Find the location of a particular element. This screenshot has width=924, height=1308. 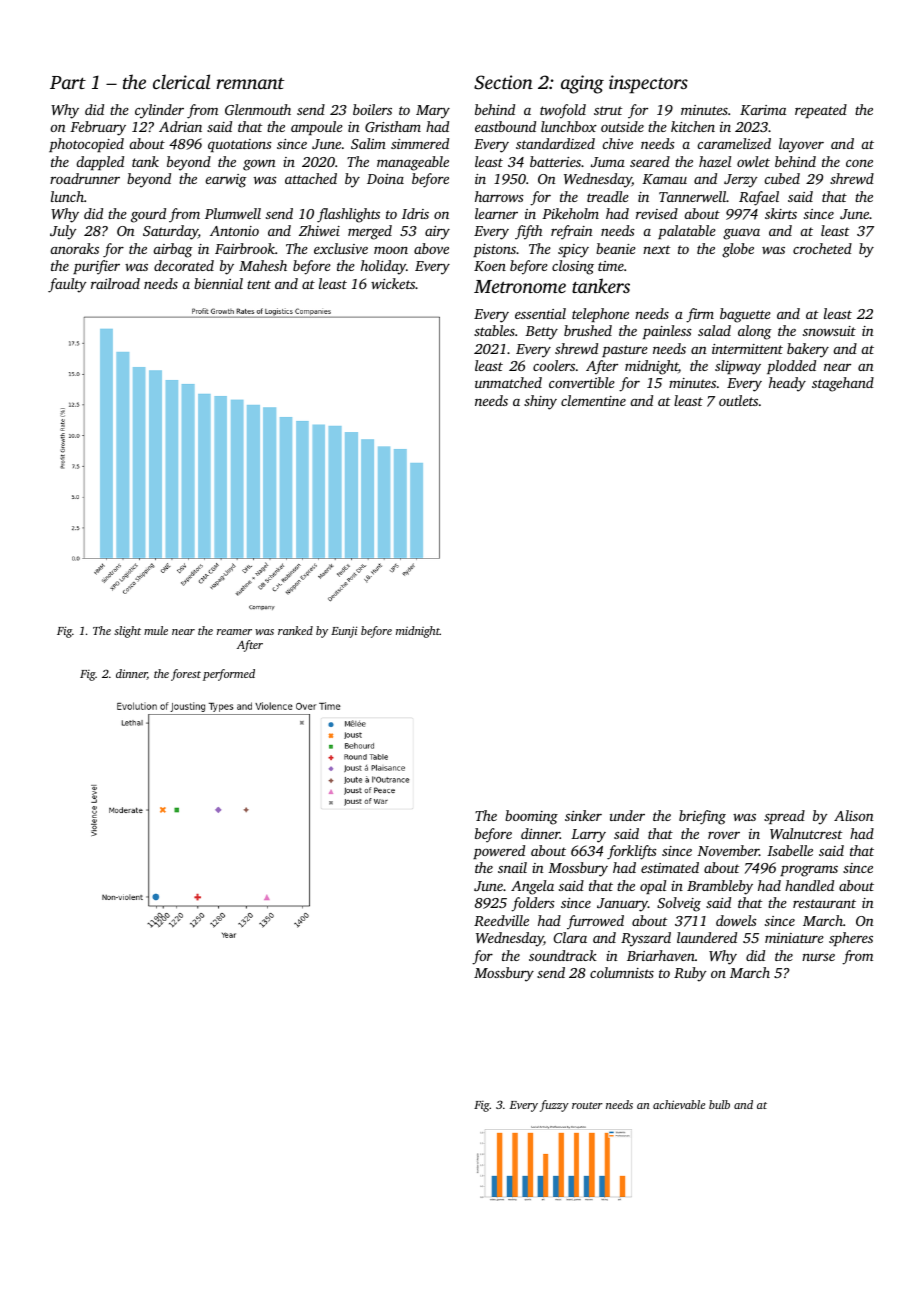

fuzzy is located at coordinates (554, 1106).
